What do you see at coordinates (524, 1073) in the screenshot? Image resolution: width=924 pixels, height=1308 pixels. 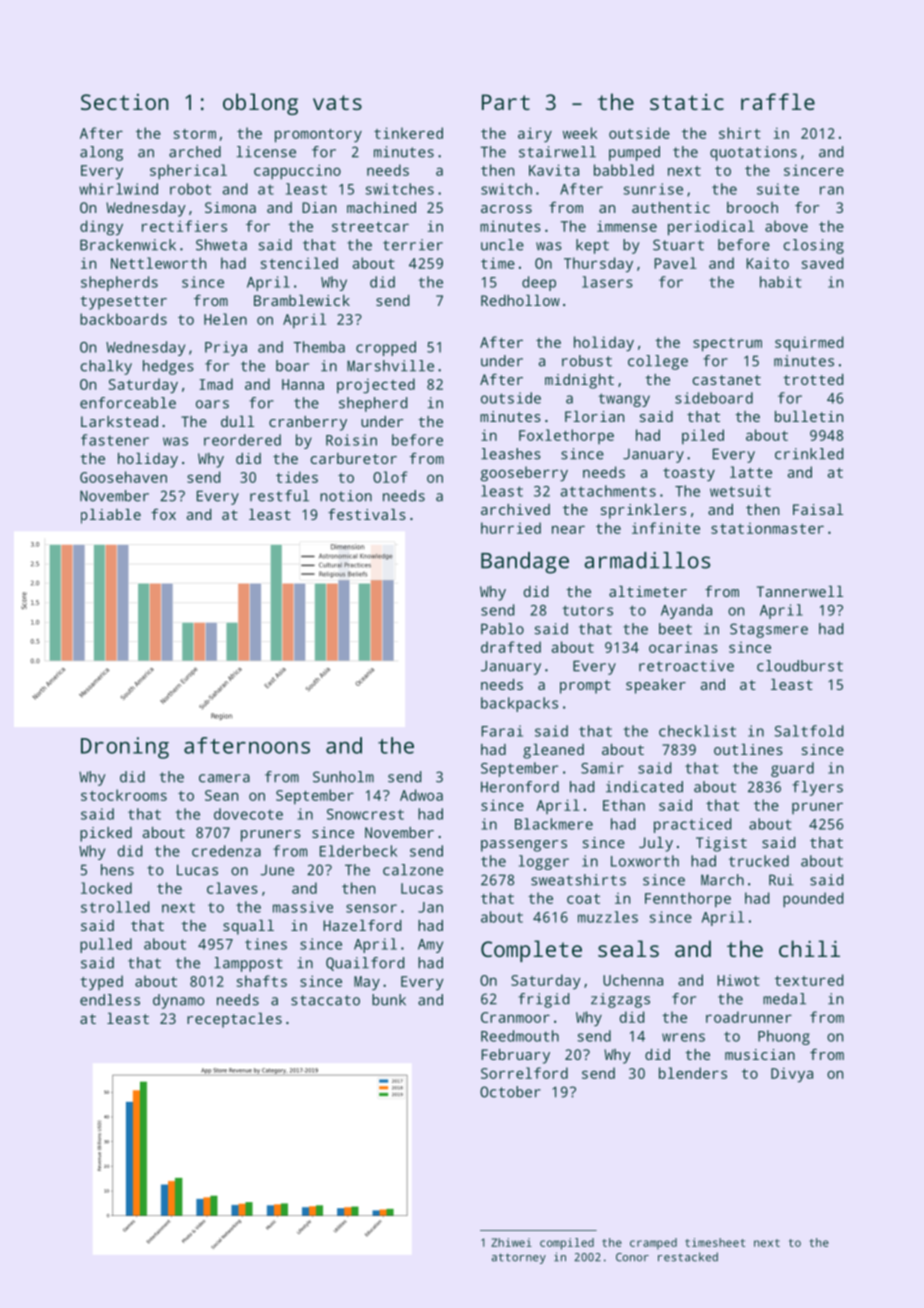 I see `Sorrelford` at bounding box center [524, 1073].
